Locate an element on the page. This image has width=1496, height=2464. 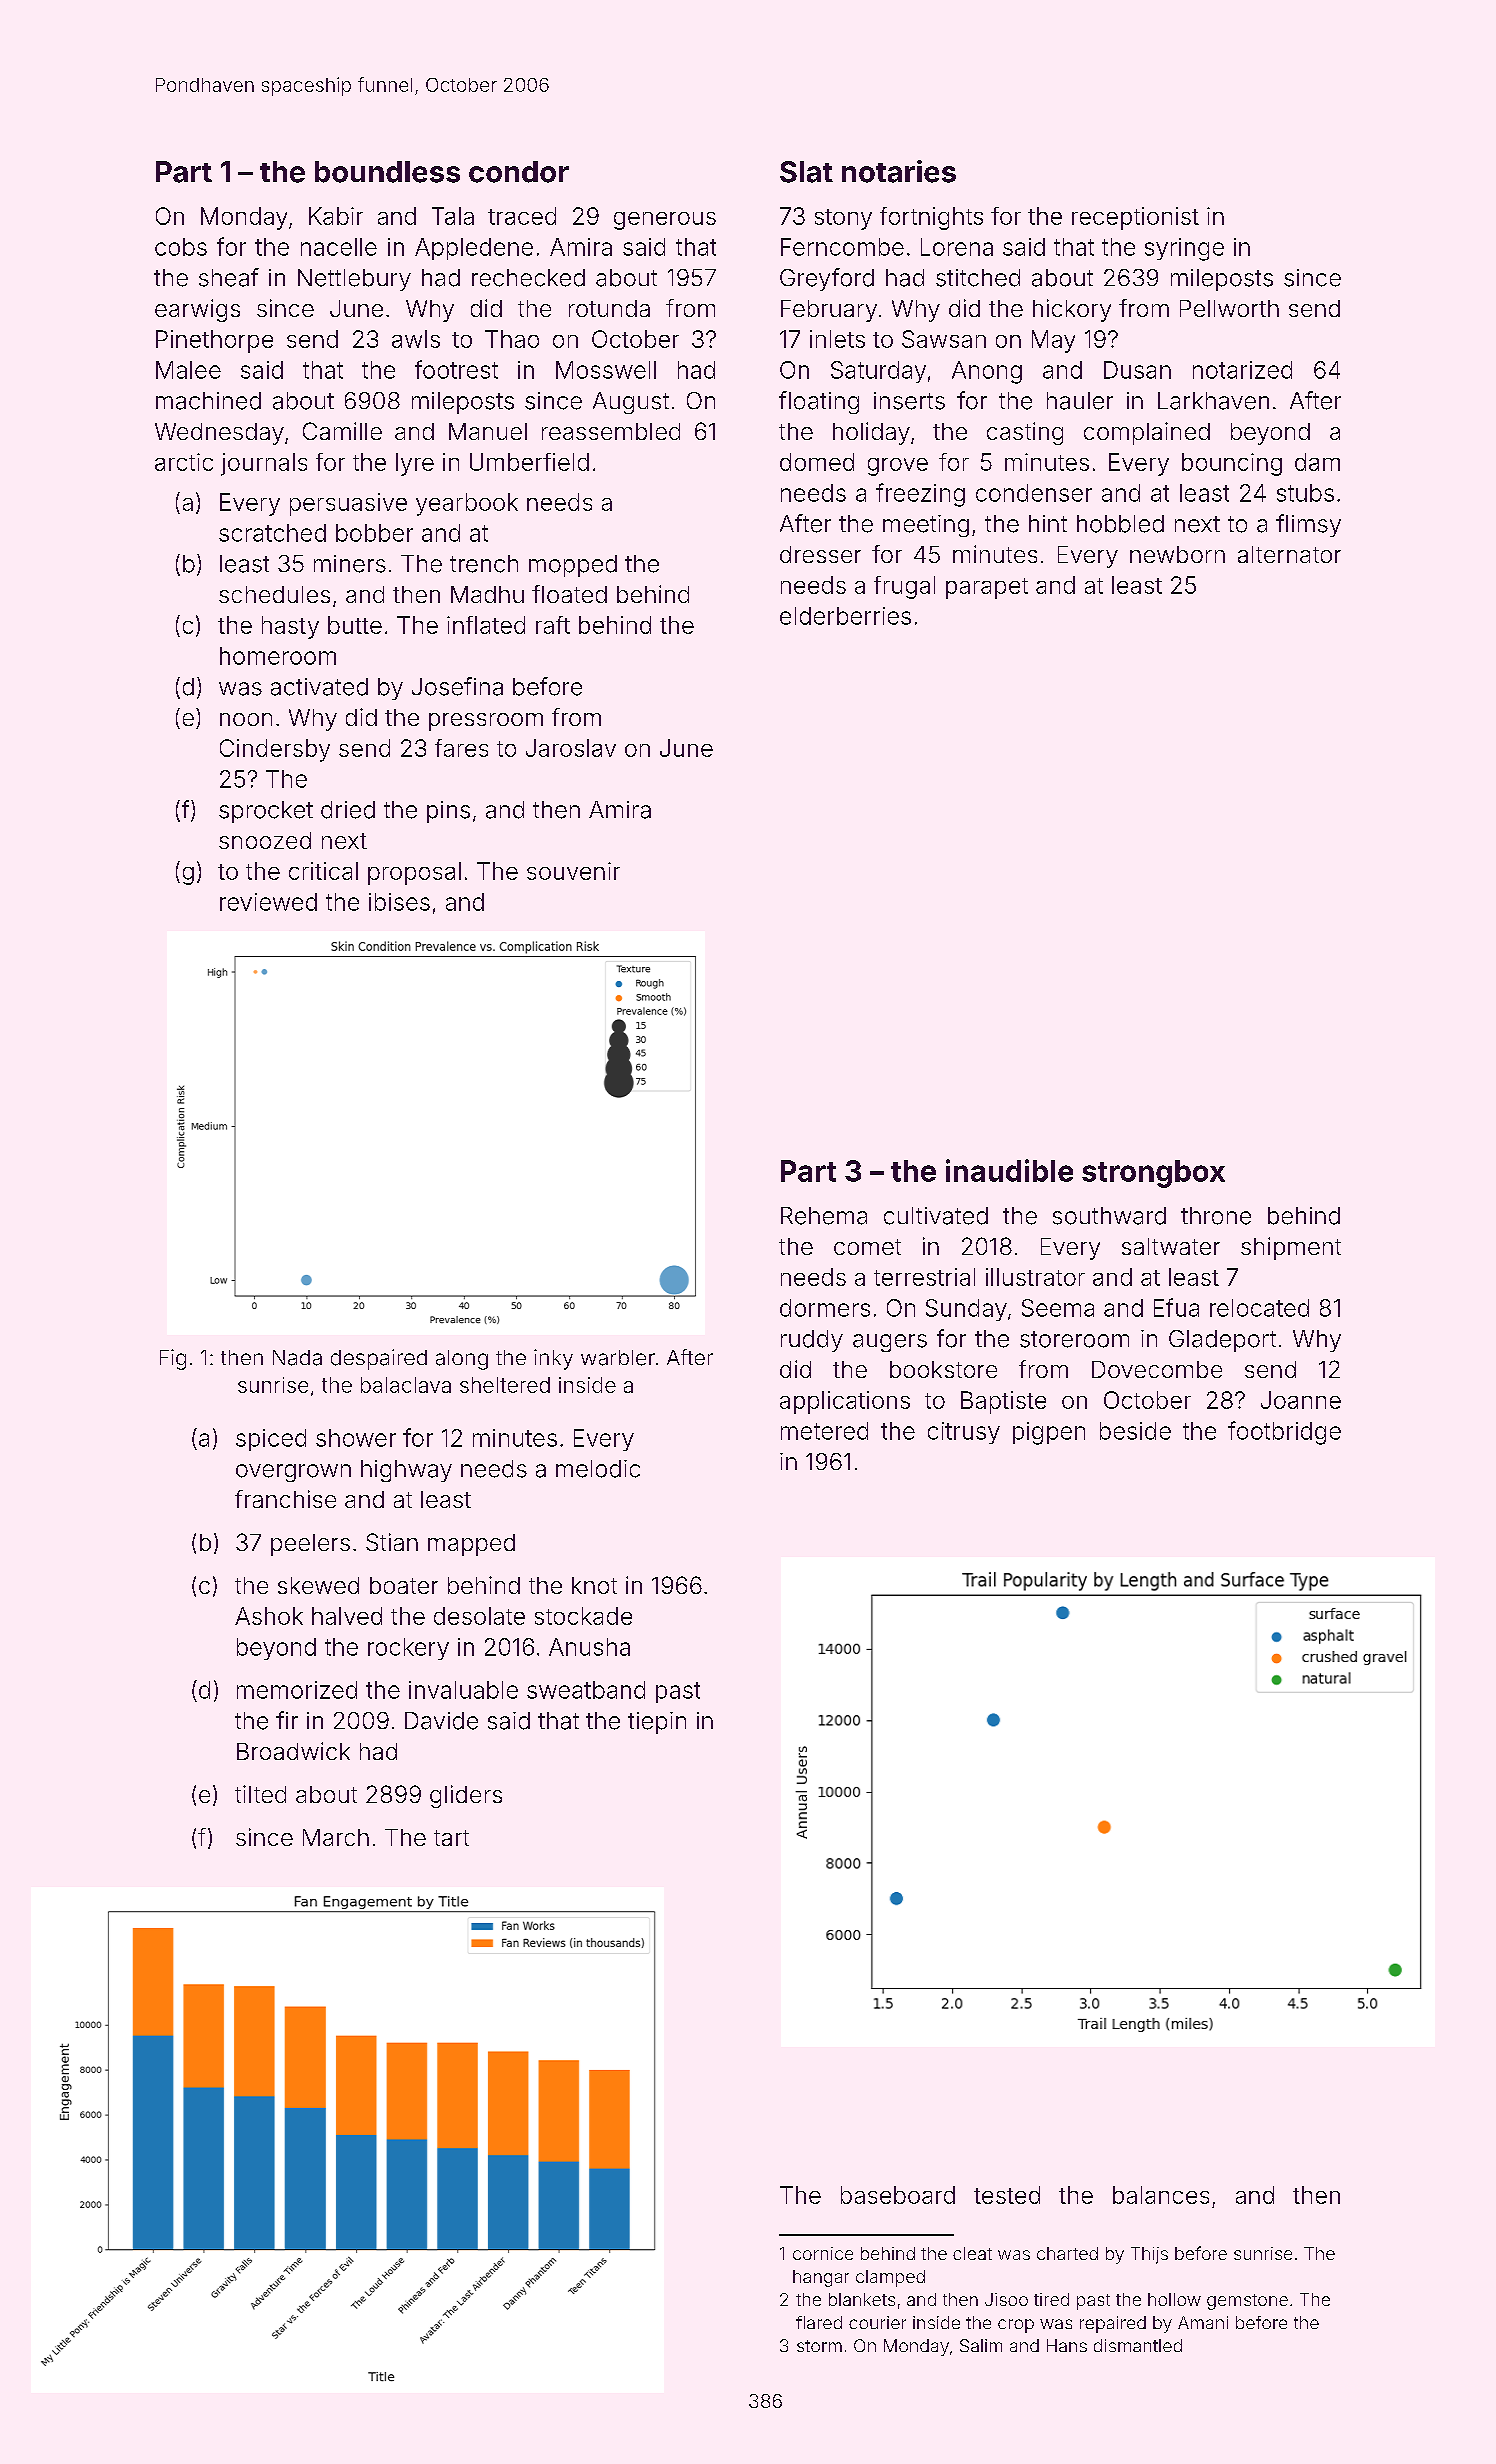
strongbox is located at coordinates (1153, 1174).
